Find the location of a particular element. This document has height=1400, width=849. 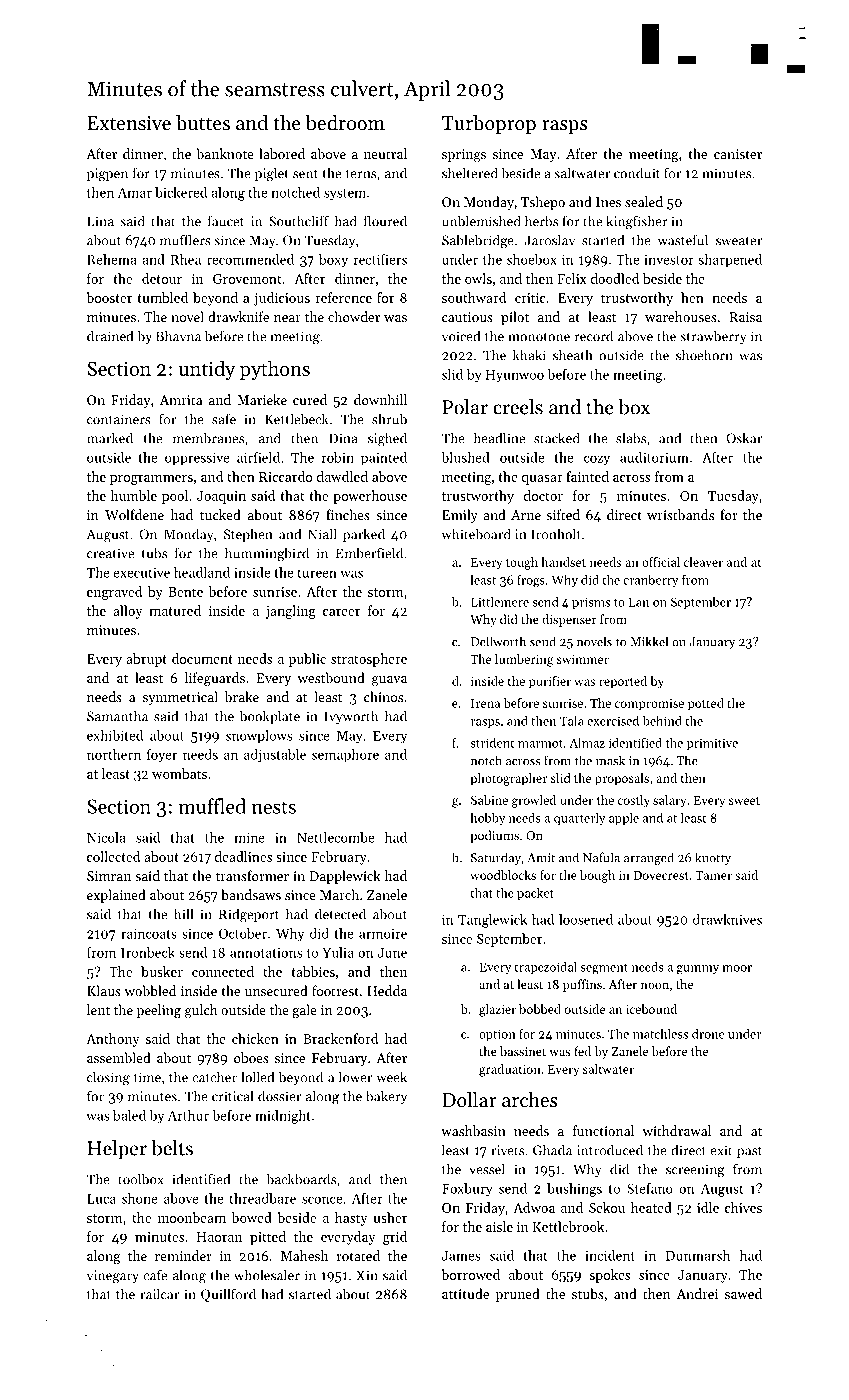

drone is located at coordinates (708, 1034).
